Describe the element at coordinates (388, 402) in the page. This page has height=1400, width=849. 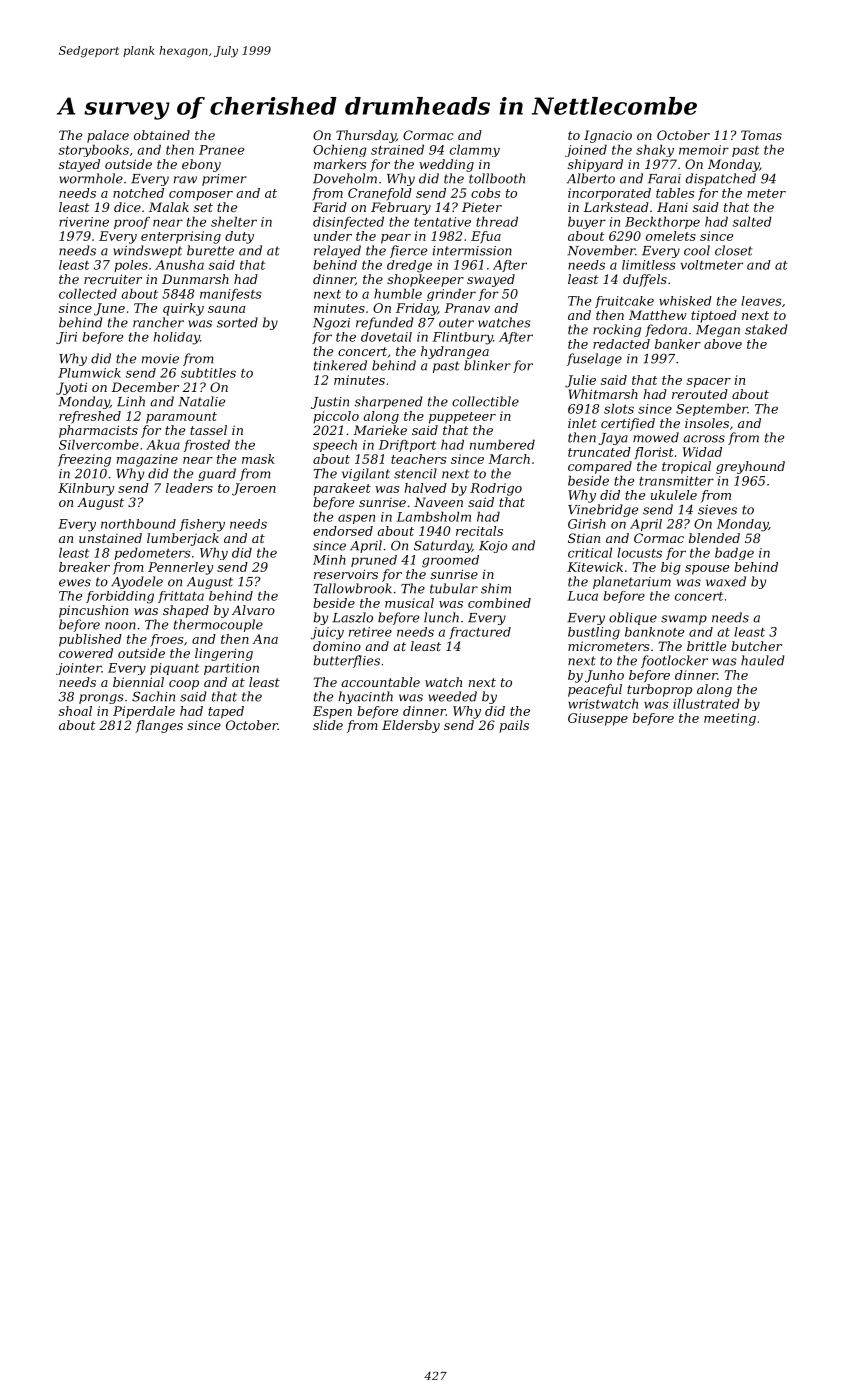
I see `sharpened` at that location.
